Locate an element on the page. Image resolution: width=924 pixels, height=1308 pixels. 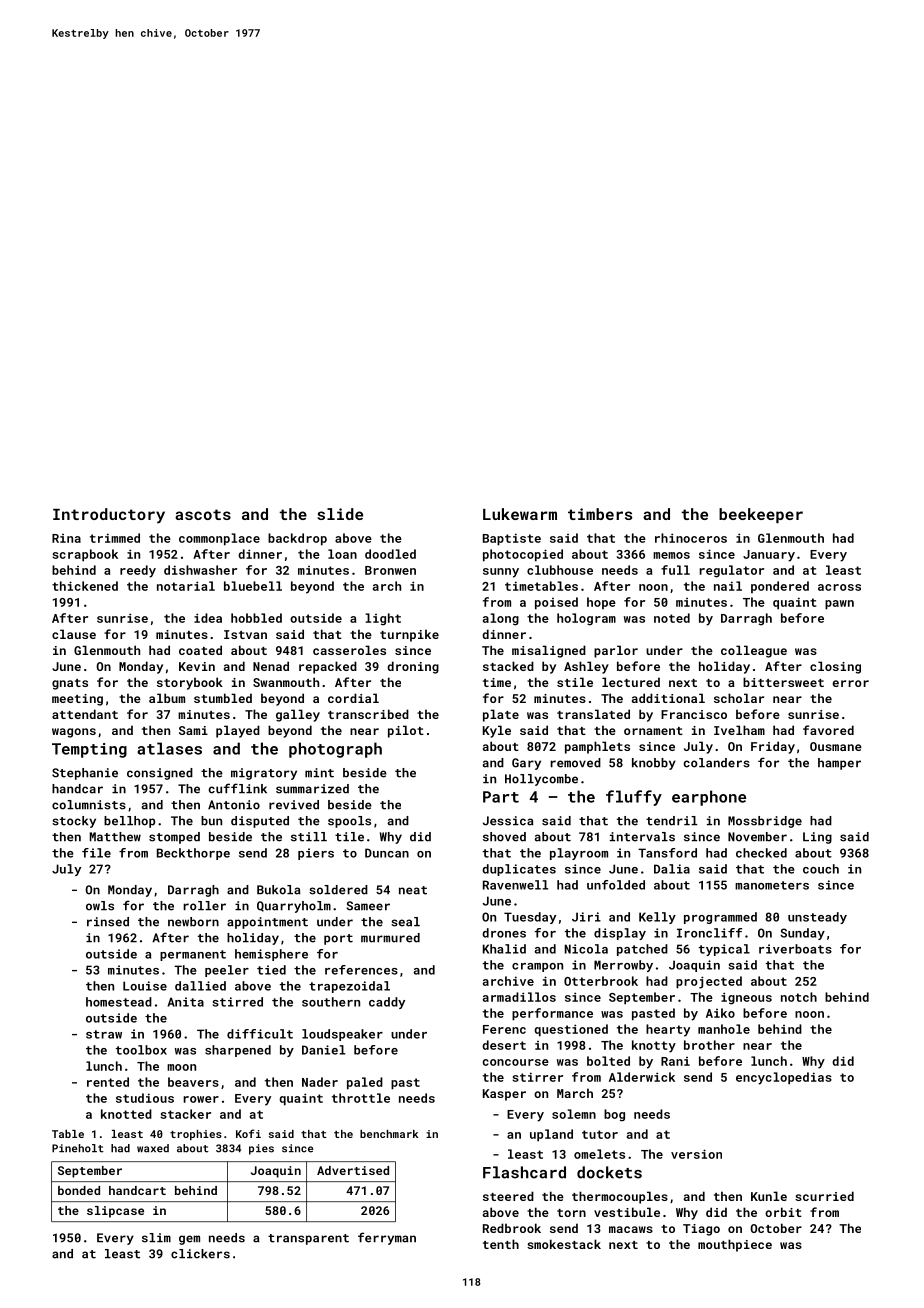
couch is located at coordinates (821, 869).
